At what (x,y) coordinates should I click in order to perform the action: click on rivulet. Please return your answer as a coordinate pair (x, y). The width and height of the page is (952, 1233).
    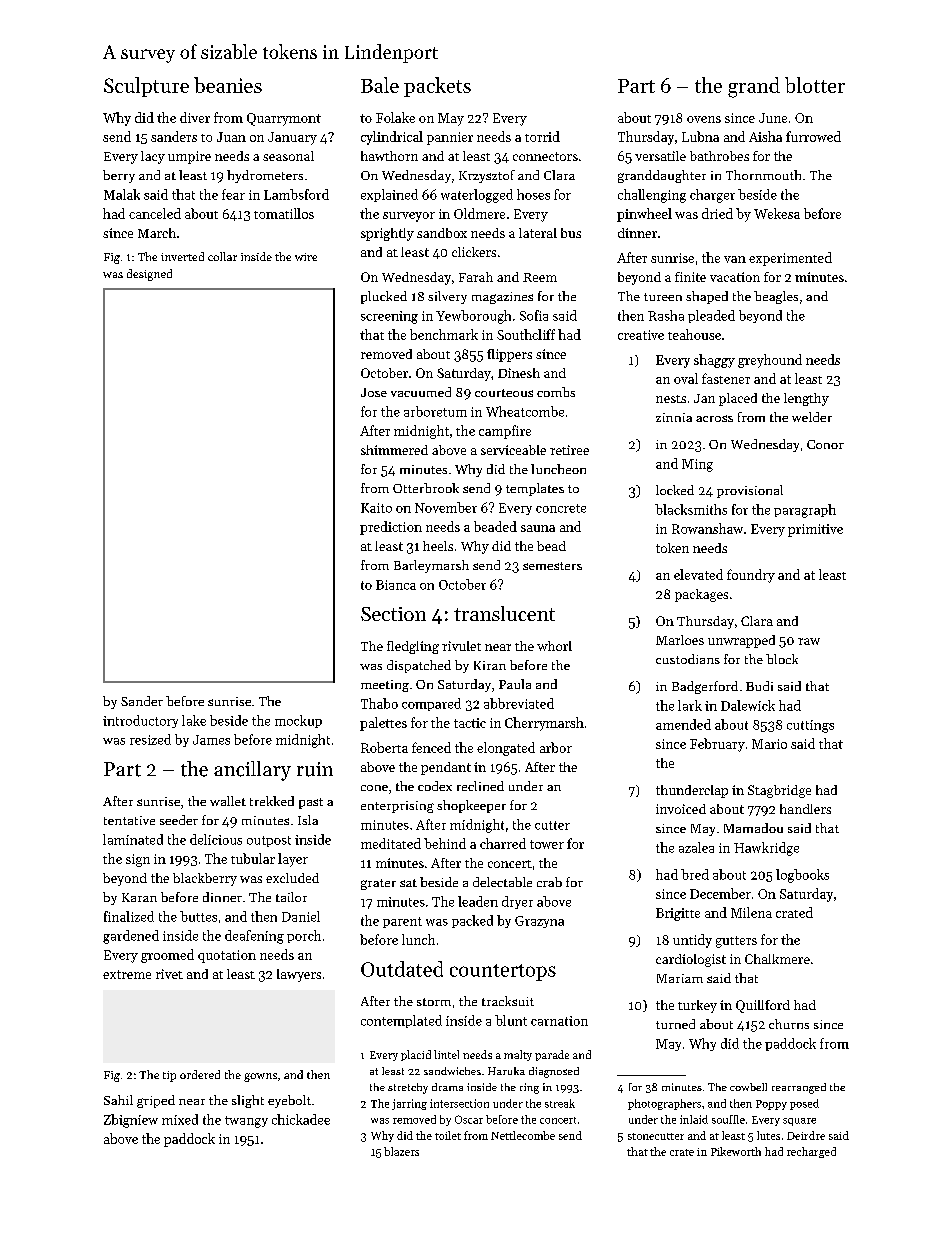
    Looking at the image, I should click on (461, 646).
